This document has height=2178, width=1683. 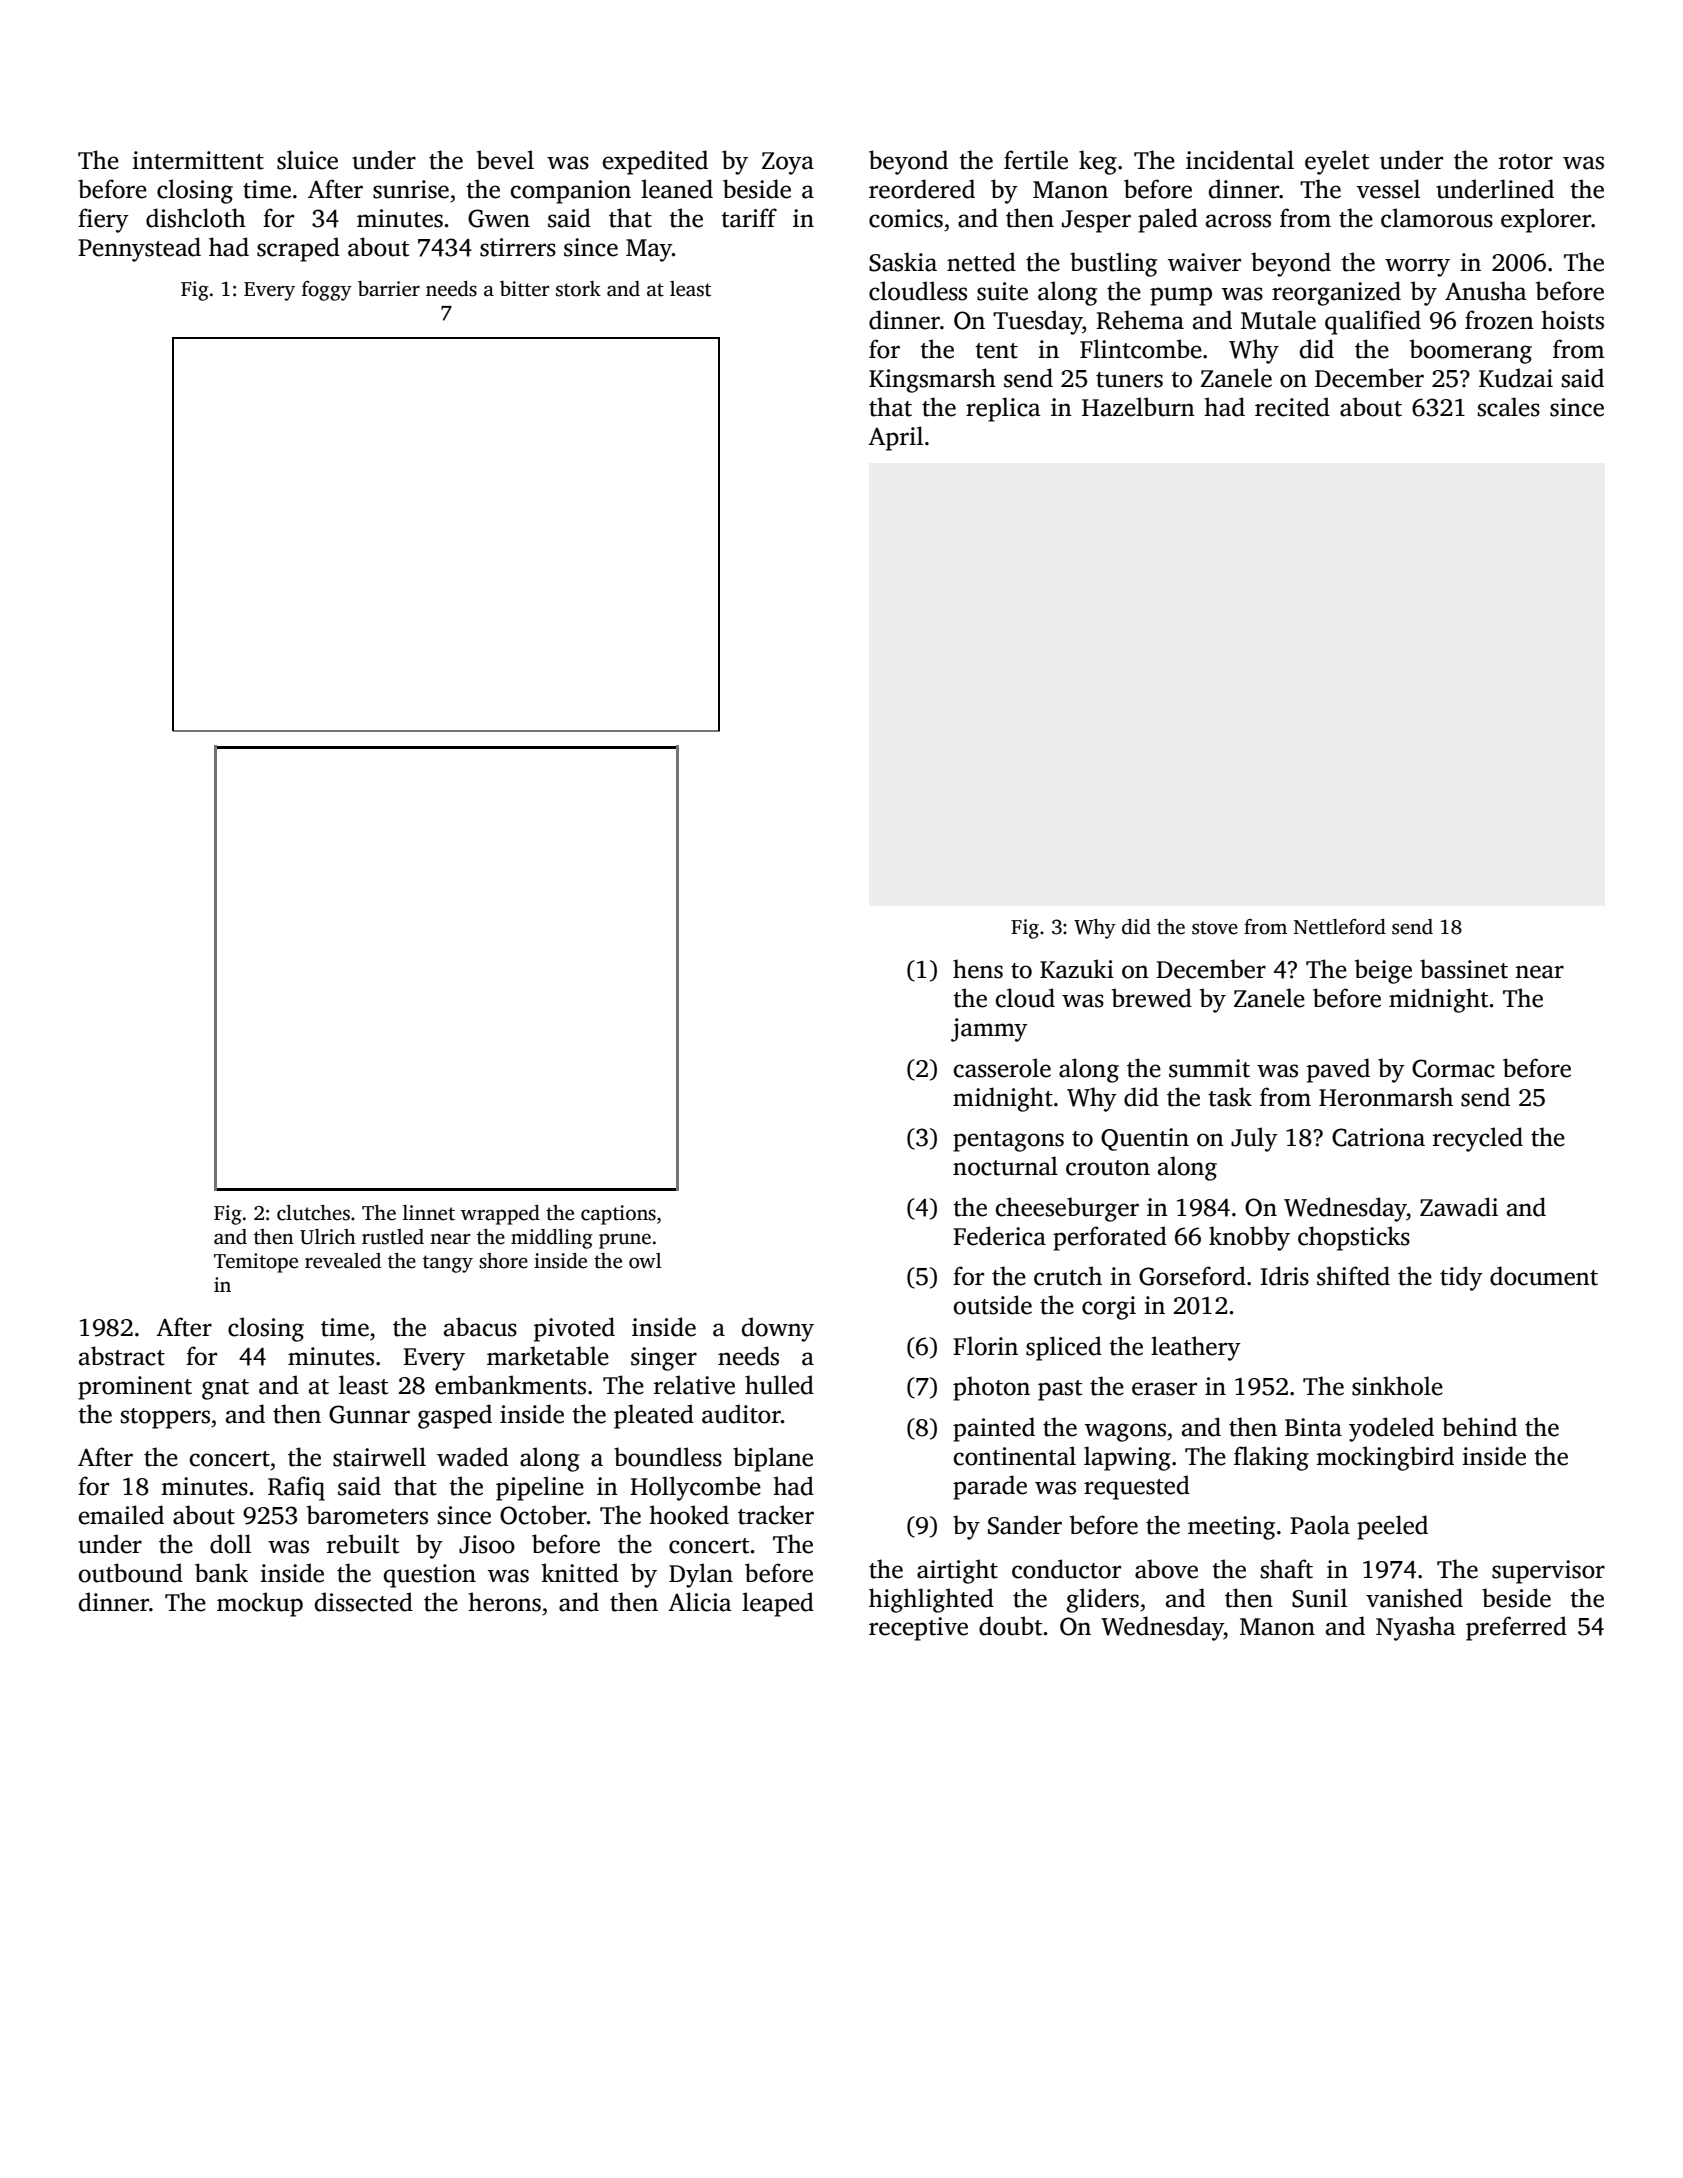 What do you see at coordinates (525, 289) in the document?
I see `bitter` at bounding box center [525, 289].
